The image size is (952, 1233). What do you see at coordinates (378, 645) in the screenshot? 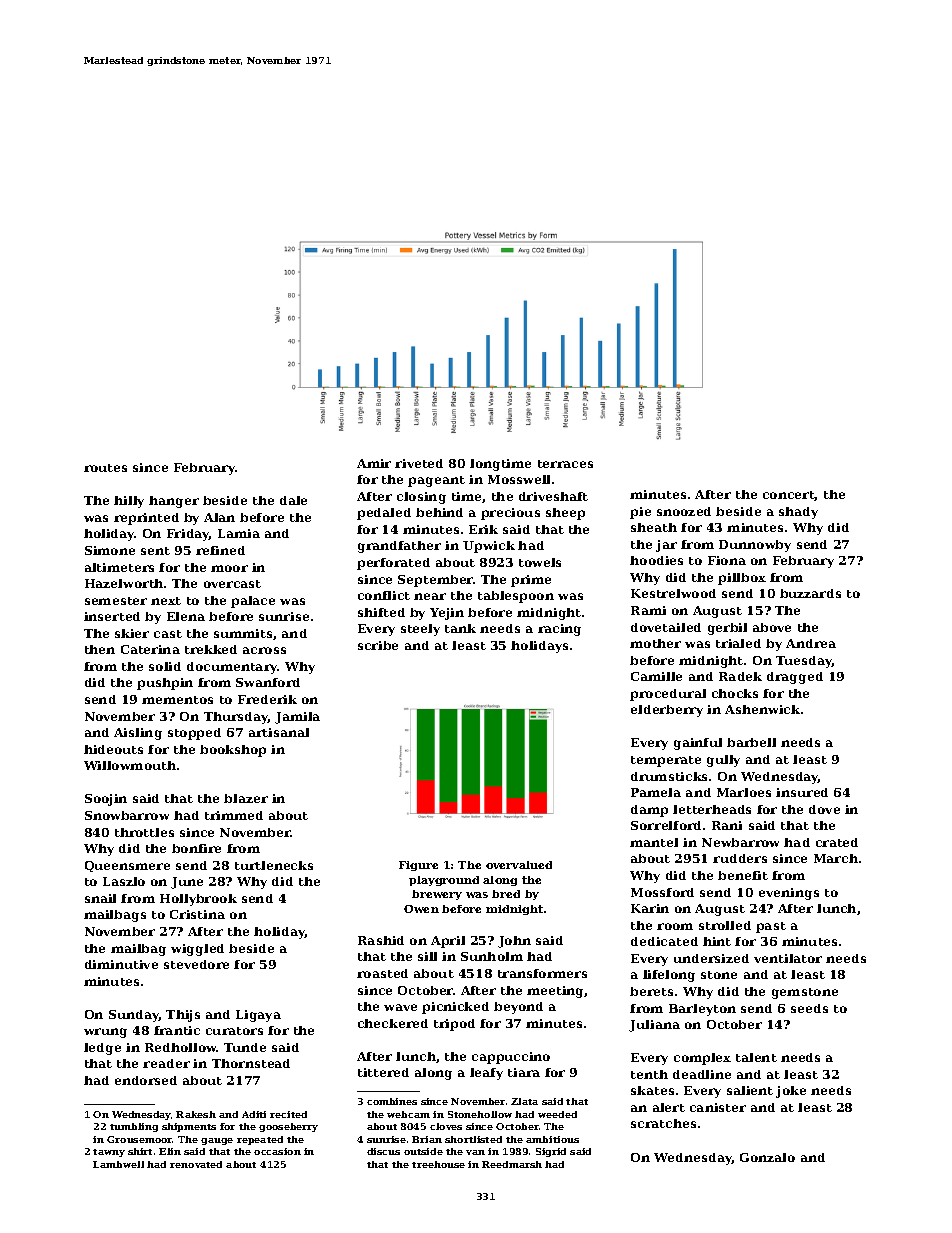
I see `scribe` at bounding box center [378, 645].
